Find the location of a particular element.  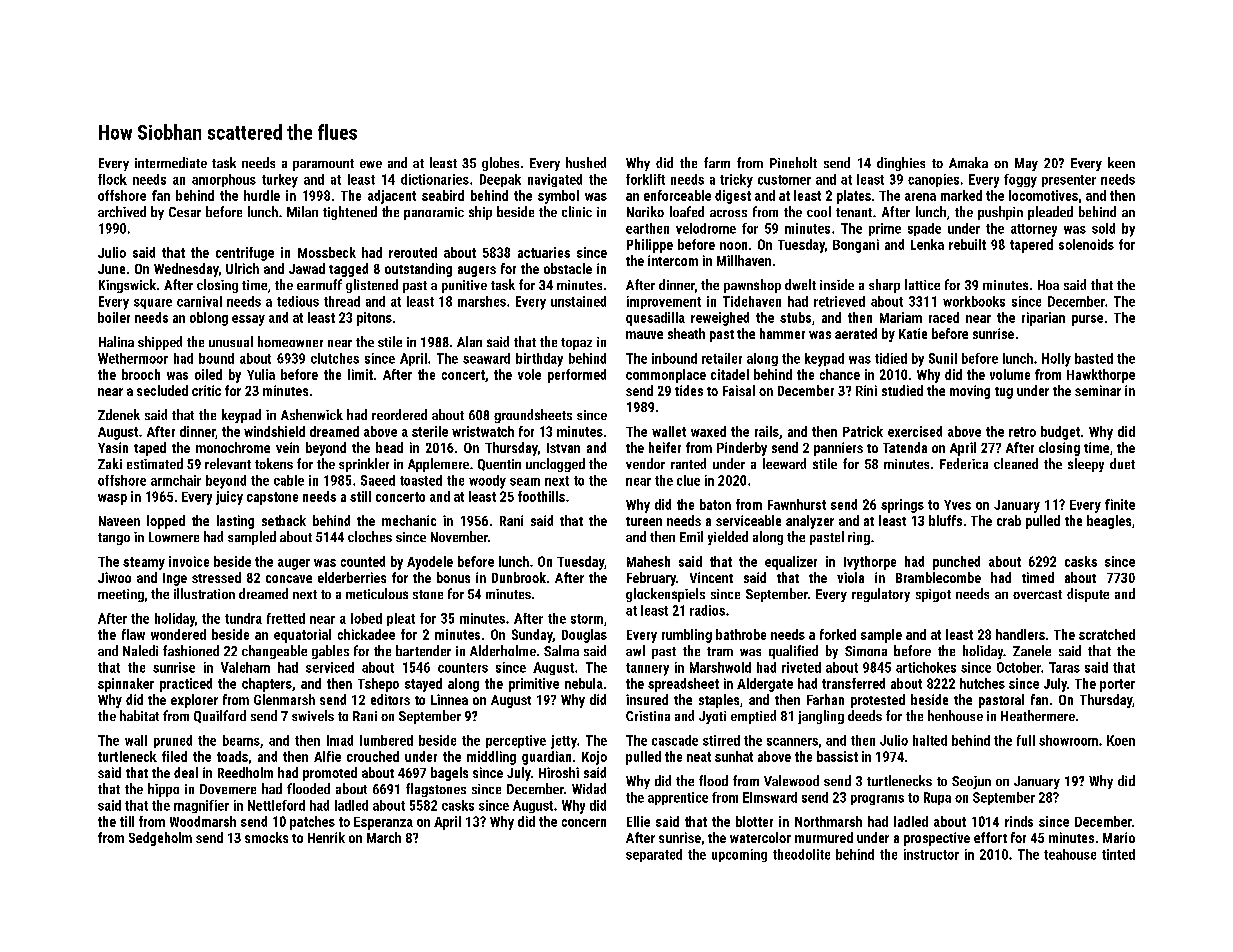

globes is located at coordinates (500, 164).
